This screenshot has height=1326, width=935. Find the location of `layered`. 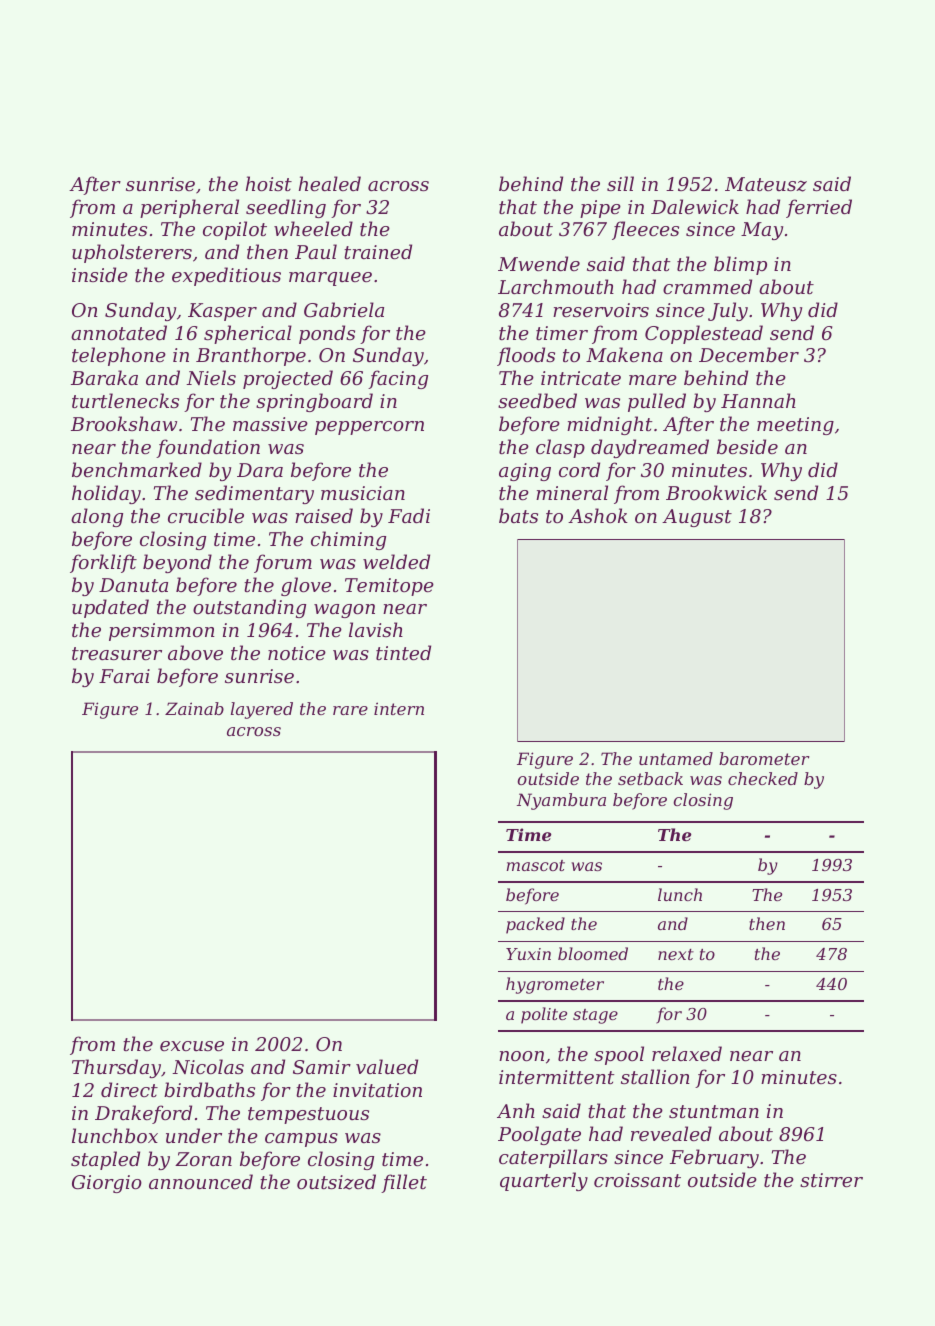

layered is located at coordinates (262, 710).
